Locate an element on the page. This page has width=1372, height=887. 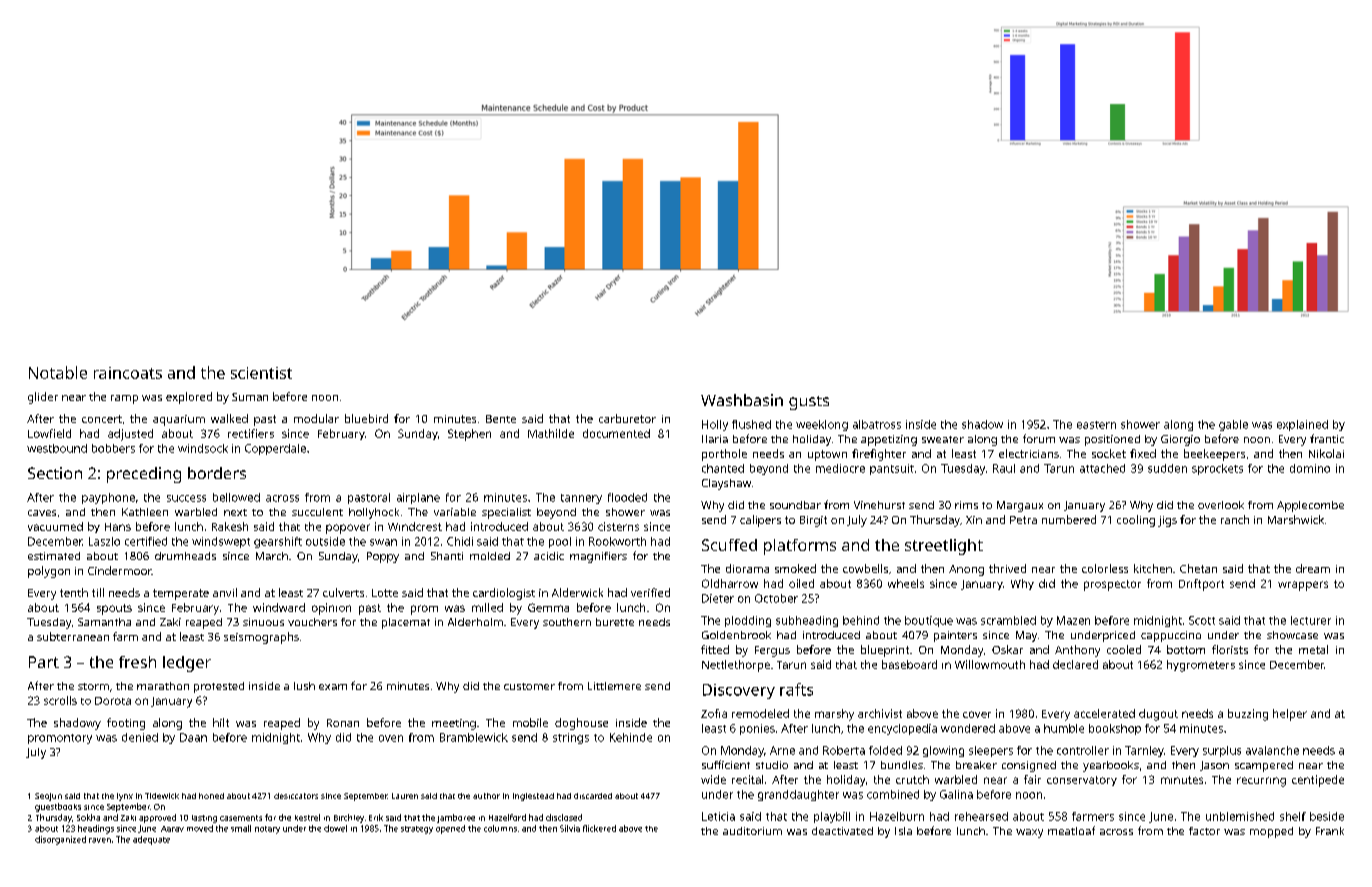
disorganized is located at coordinates (60, 840).
